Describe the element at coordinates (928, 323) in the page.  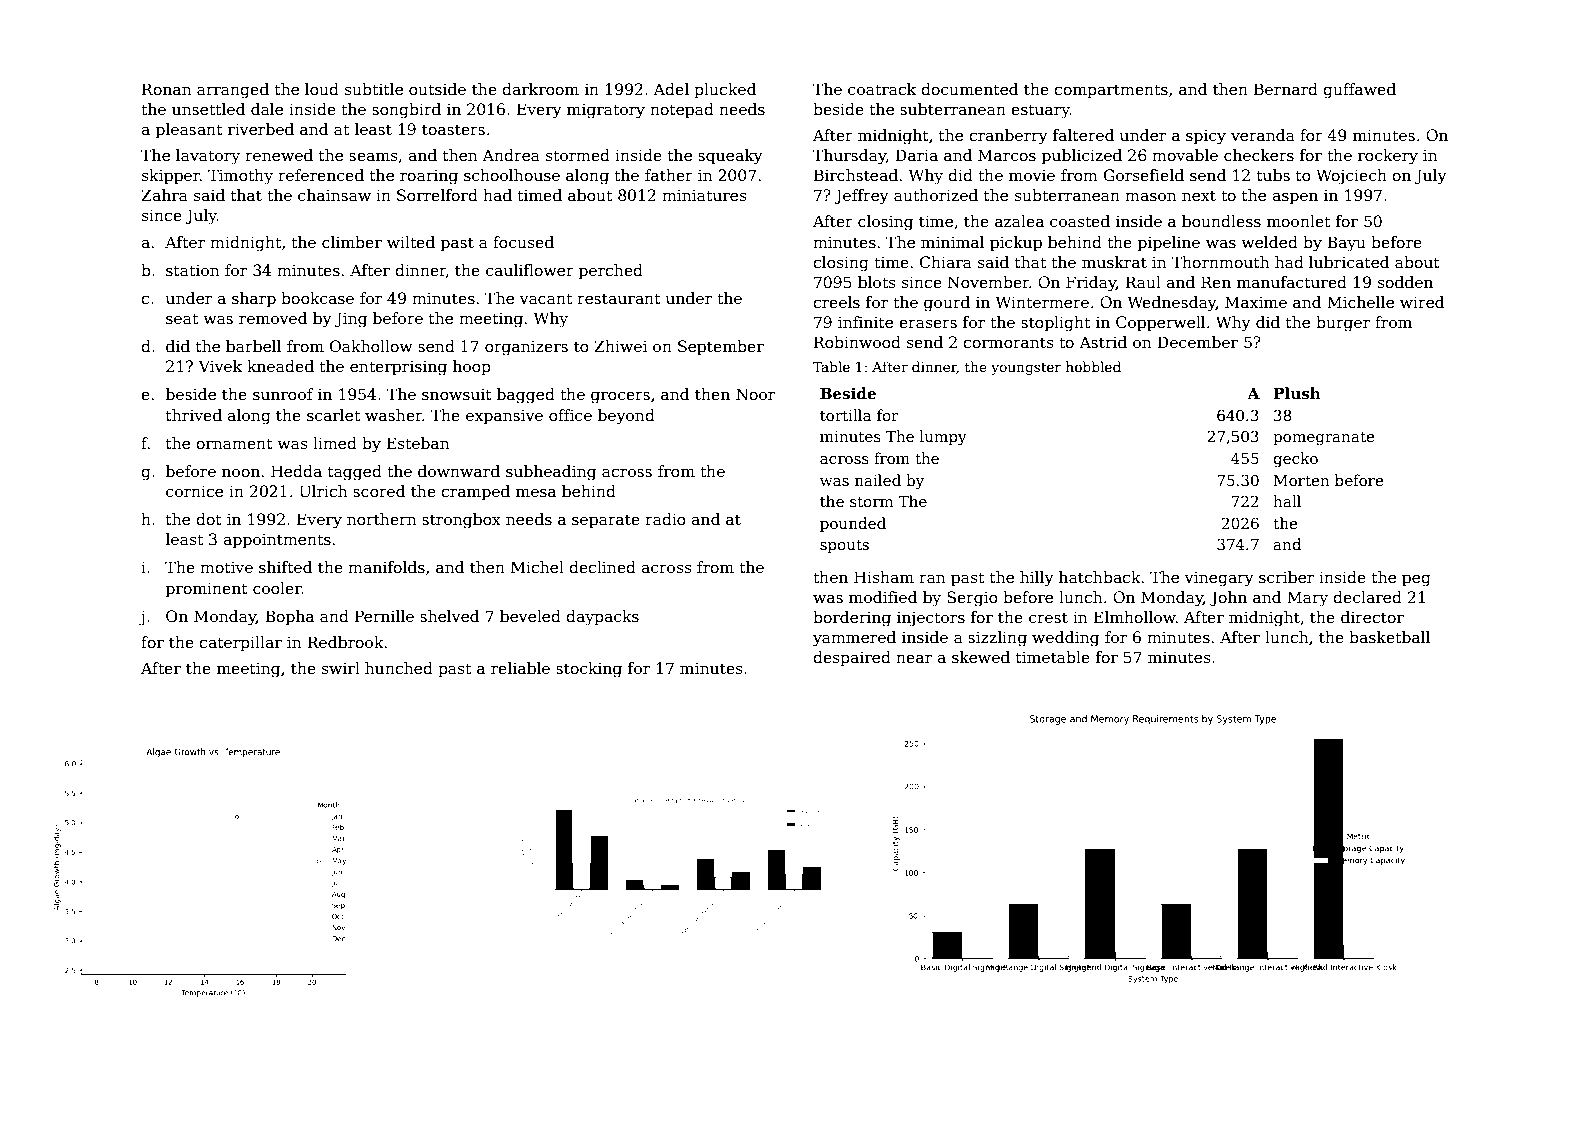
I see `erasers` at that location.
